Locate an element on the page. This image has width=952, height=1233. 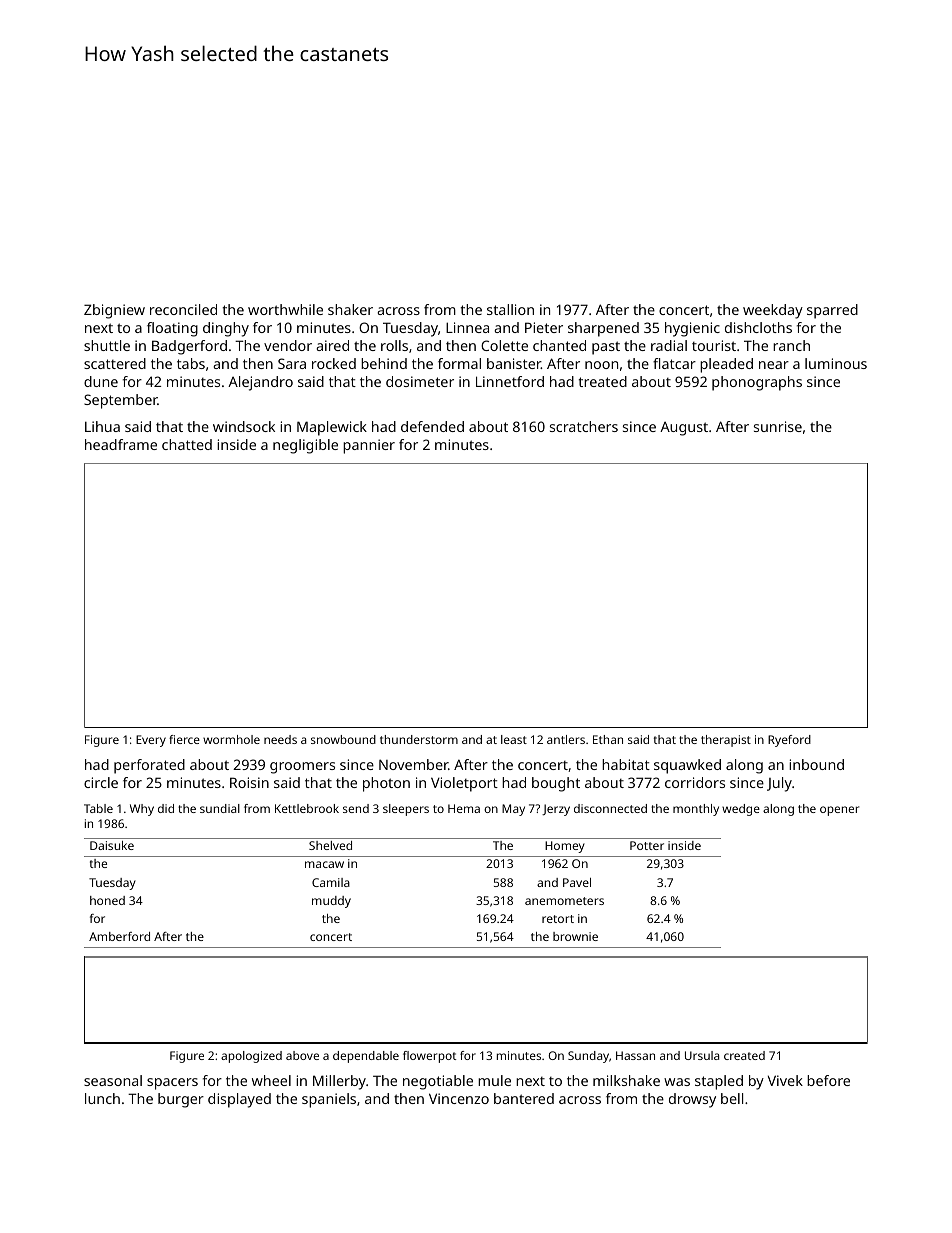
Amberford is located at coordinates (119, 936).
